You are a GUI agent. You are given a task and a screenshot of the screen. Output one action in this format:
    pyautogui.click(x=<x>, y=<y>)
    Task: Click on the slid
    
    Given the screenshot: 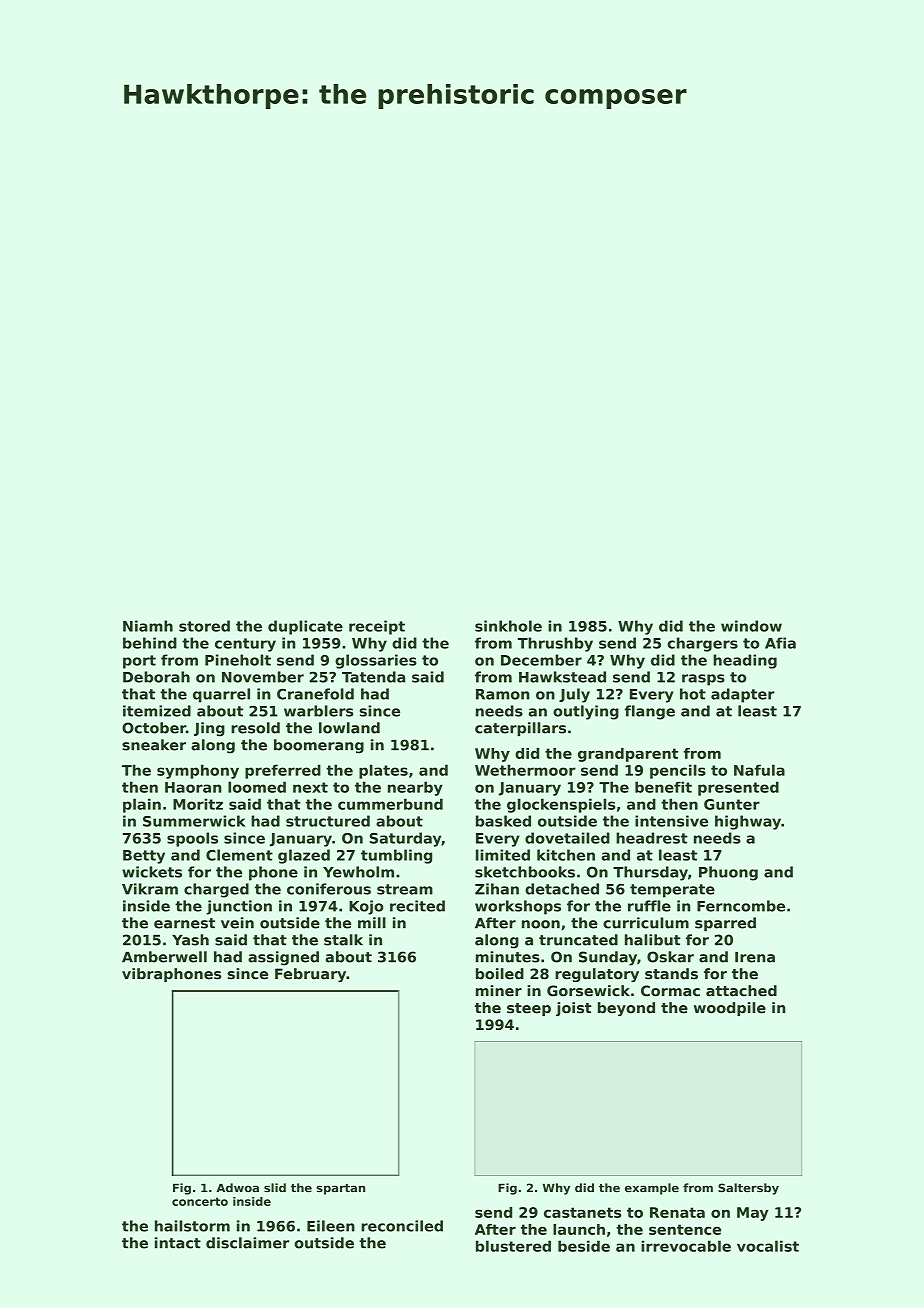 What is the action you would take?
    pyautogui.click(x=275, y=1188)
